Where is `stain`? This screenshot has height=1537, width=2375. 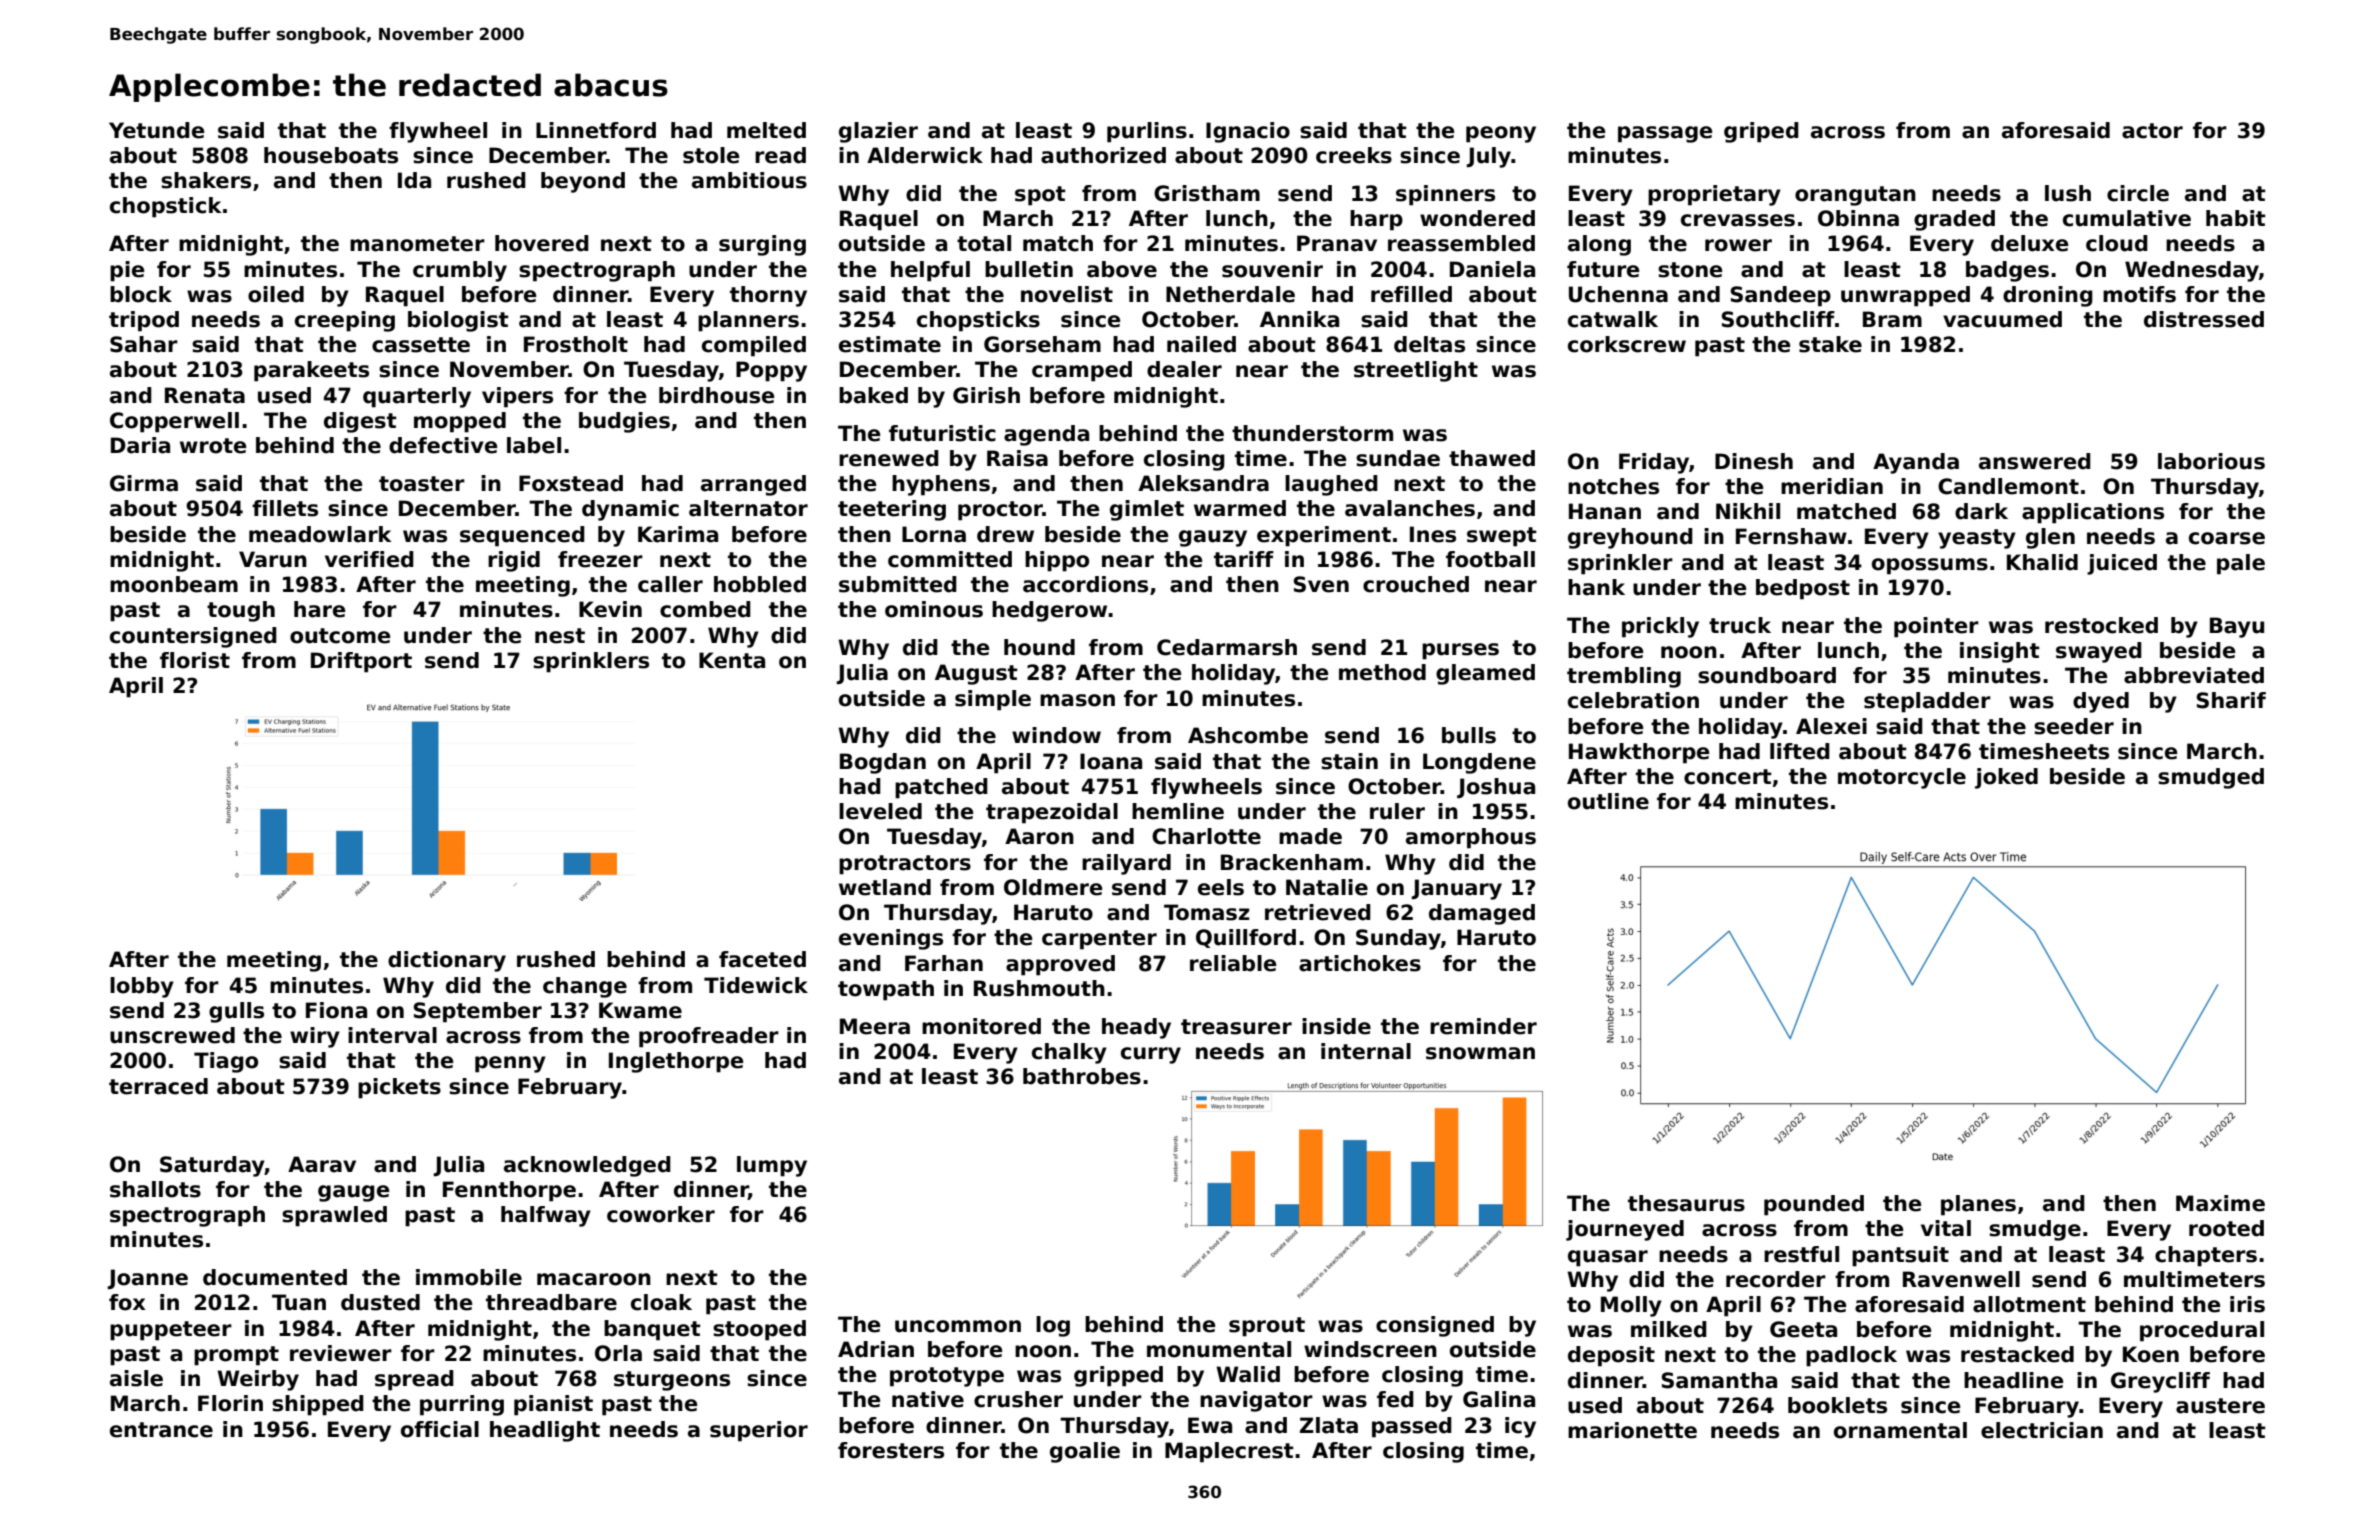 stain is located at coordinates (1349, 761).
